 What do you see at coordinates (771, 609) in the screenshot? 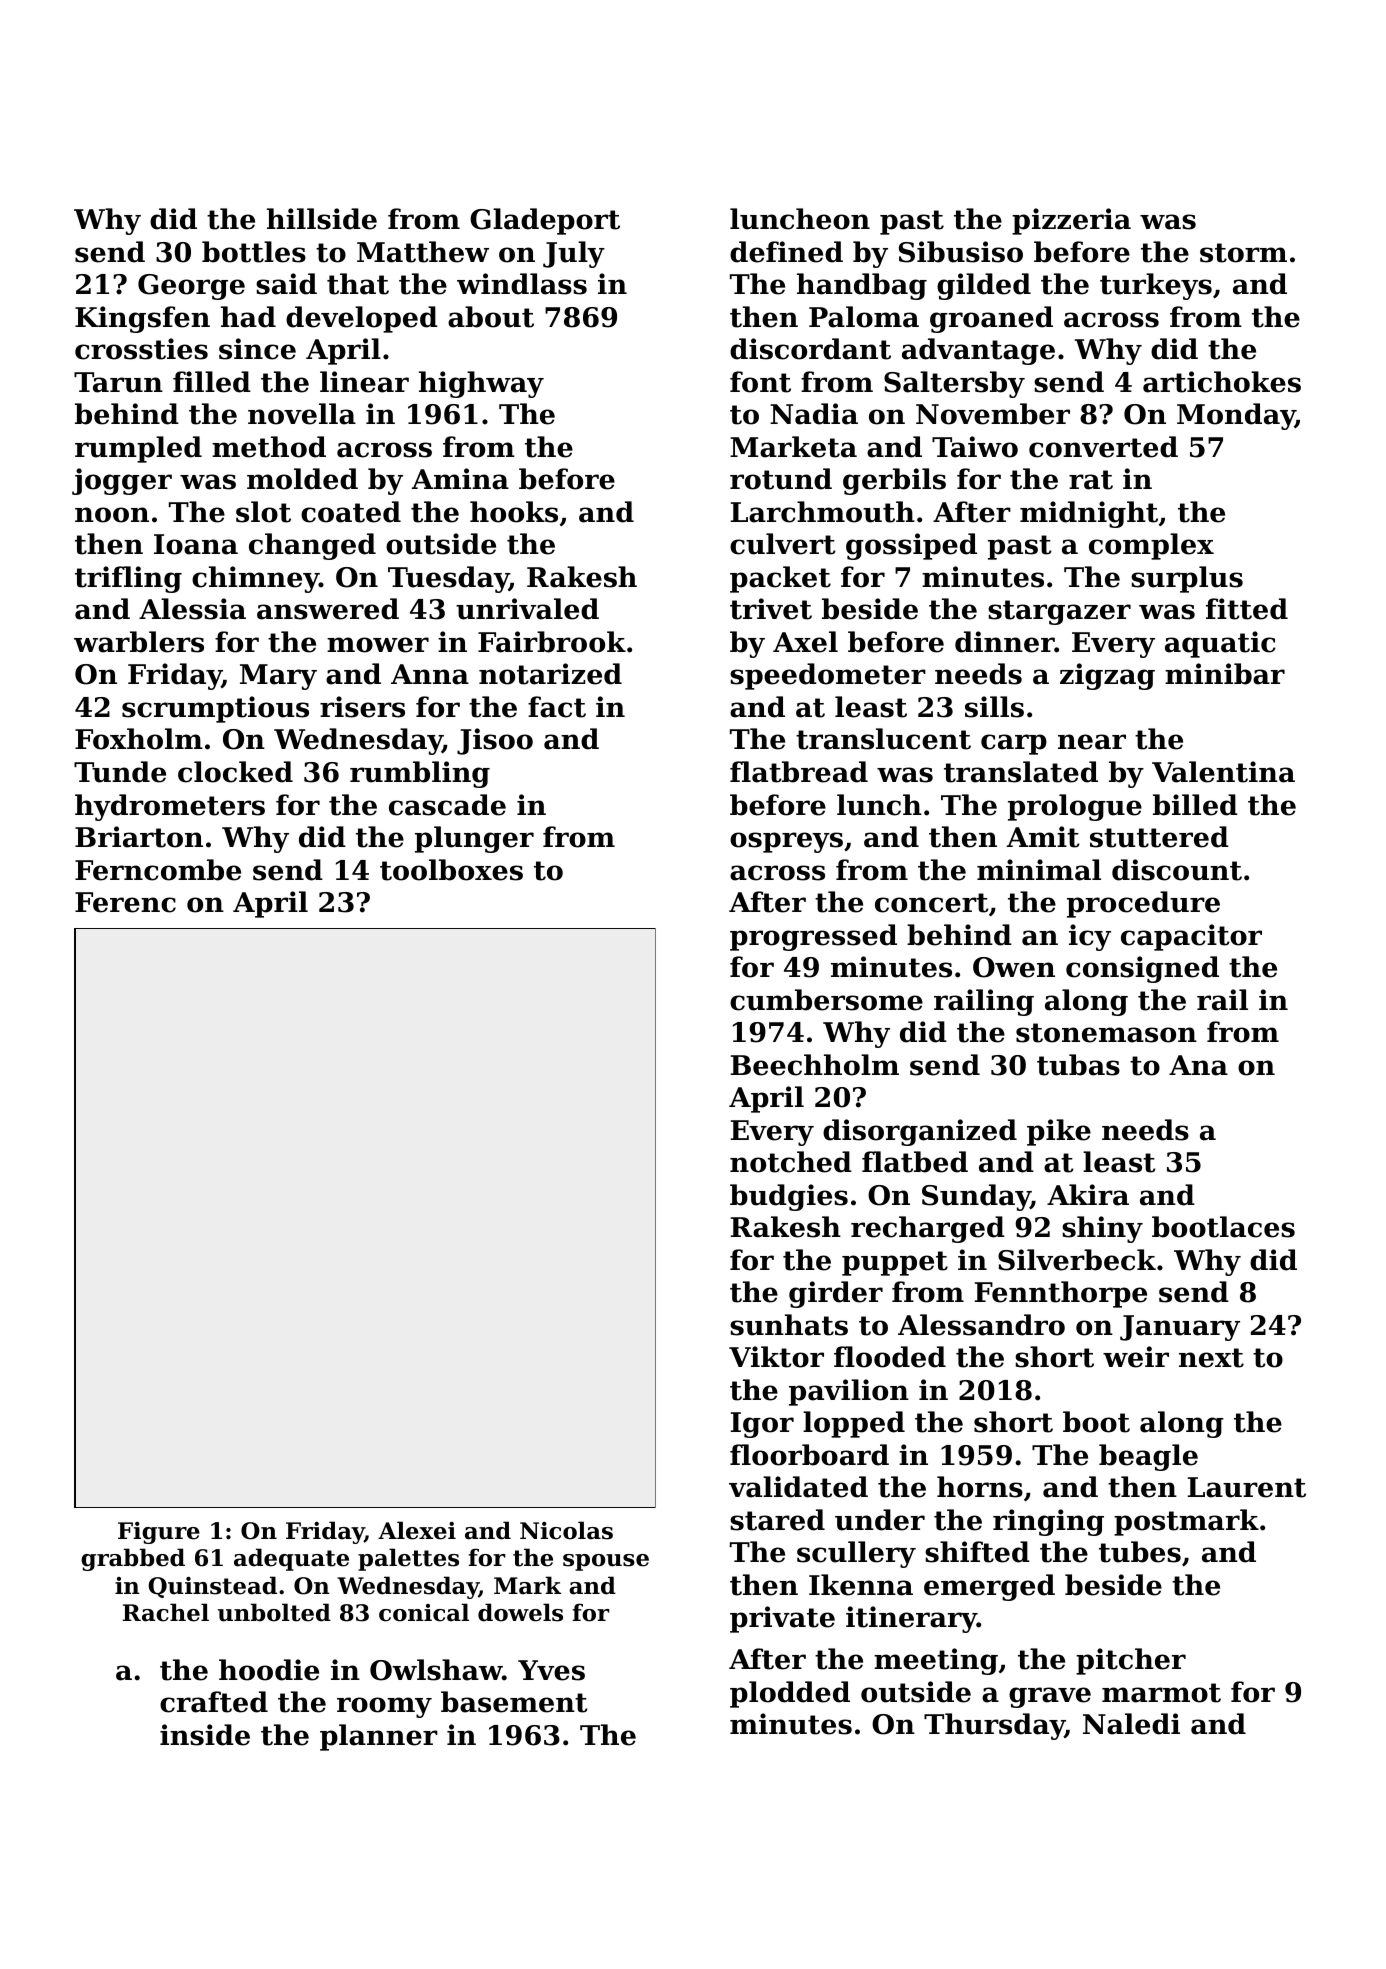
I see `trivet` at bounding box center [771, 609].
